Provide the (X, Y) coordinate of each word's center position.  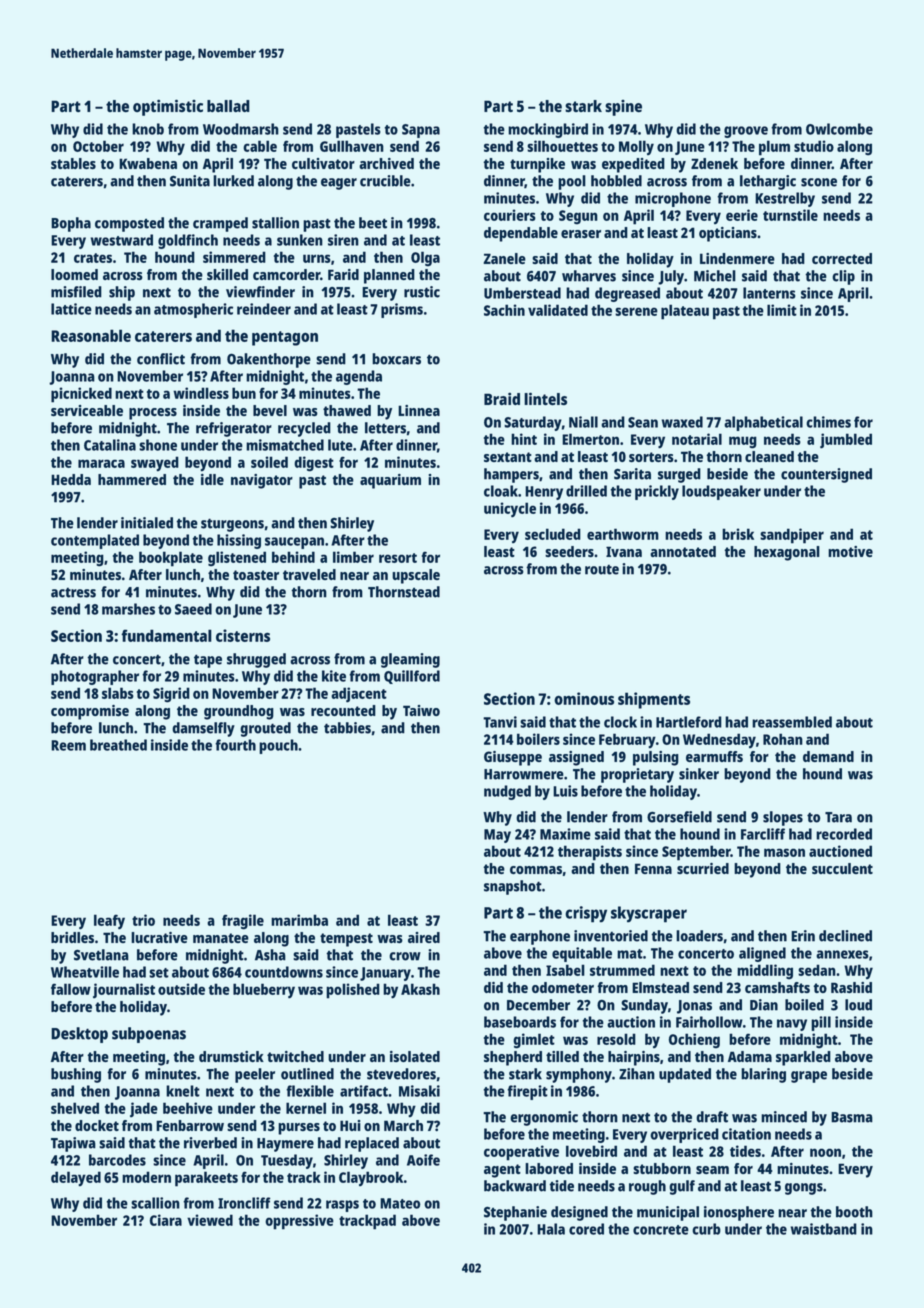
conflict (161, 359)
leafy (109, 922)
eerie (742, 215)
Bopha (71, 224)
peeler (255, 1075)
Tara (838, 817)
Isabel (565, 970)
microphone (673, 199)
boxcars (396, 359)
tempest (346, 940)
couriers (510, 215)
